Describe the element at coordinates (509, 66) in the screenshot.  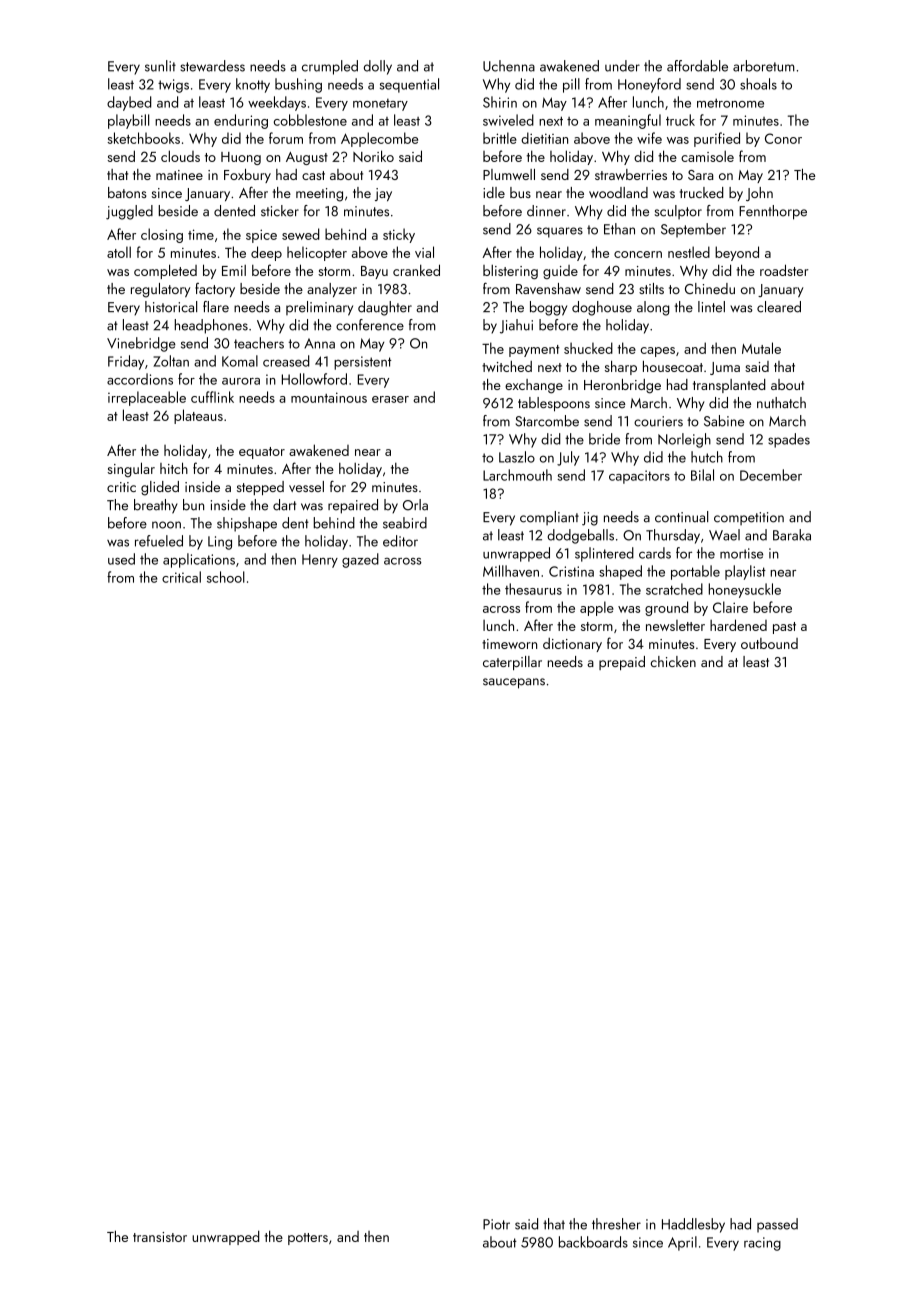
I see `Uchenna` at that location.
